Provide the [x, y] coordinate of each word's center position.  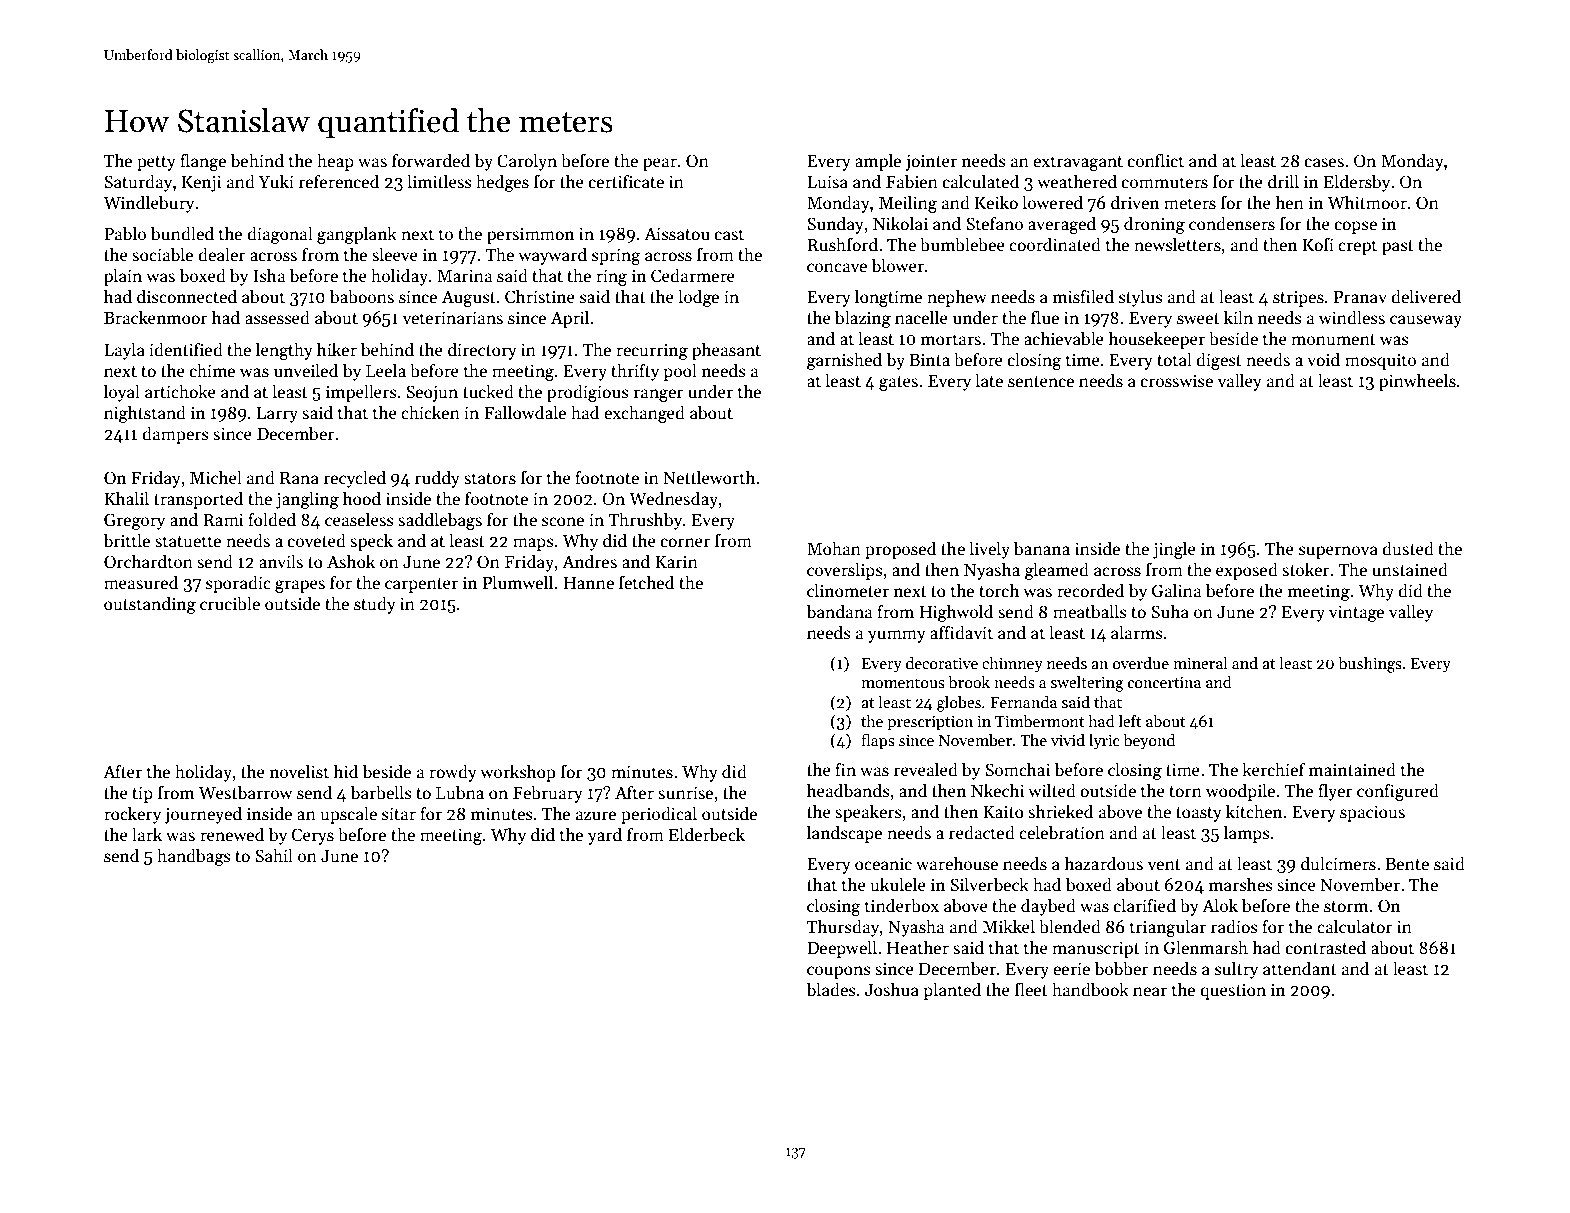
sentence [1041, 382]
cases [1324, 163]
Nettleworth [709, 477]
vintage [1356, 613]
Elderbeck [707, 834]
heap [335, 162]
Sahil [274, 855]
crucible [230, 603]
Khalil [126, 498]
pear [660, 164]
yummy [897, 636]
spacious [1372, 813]
